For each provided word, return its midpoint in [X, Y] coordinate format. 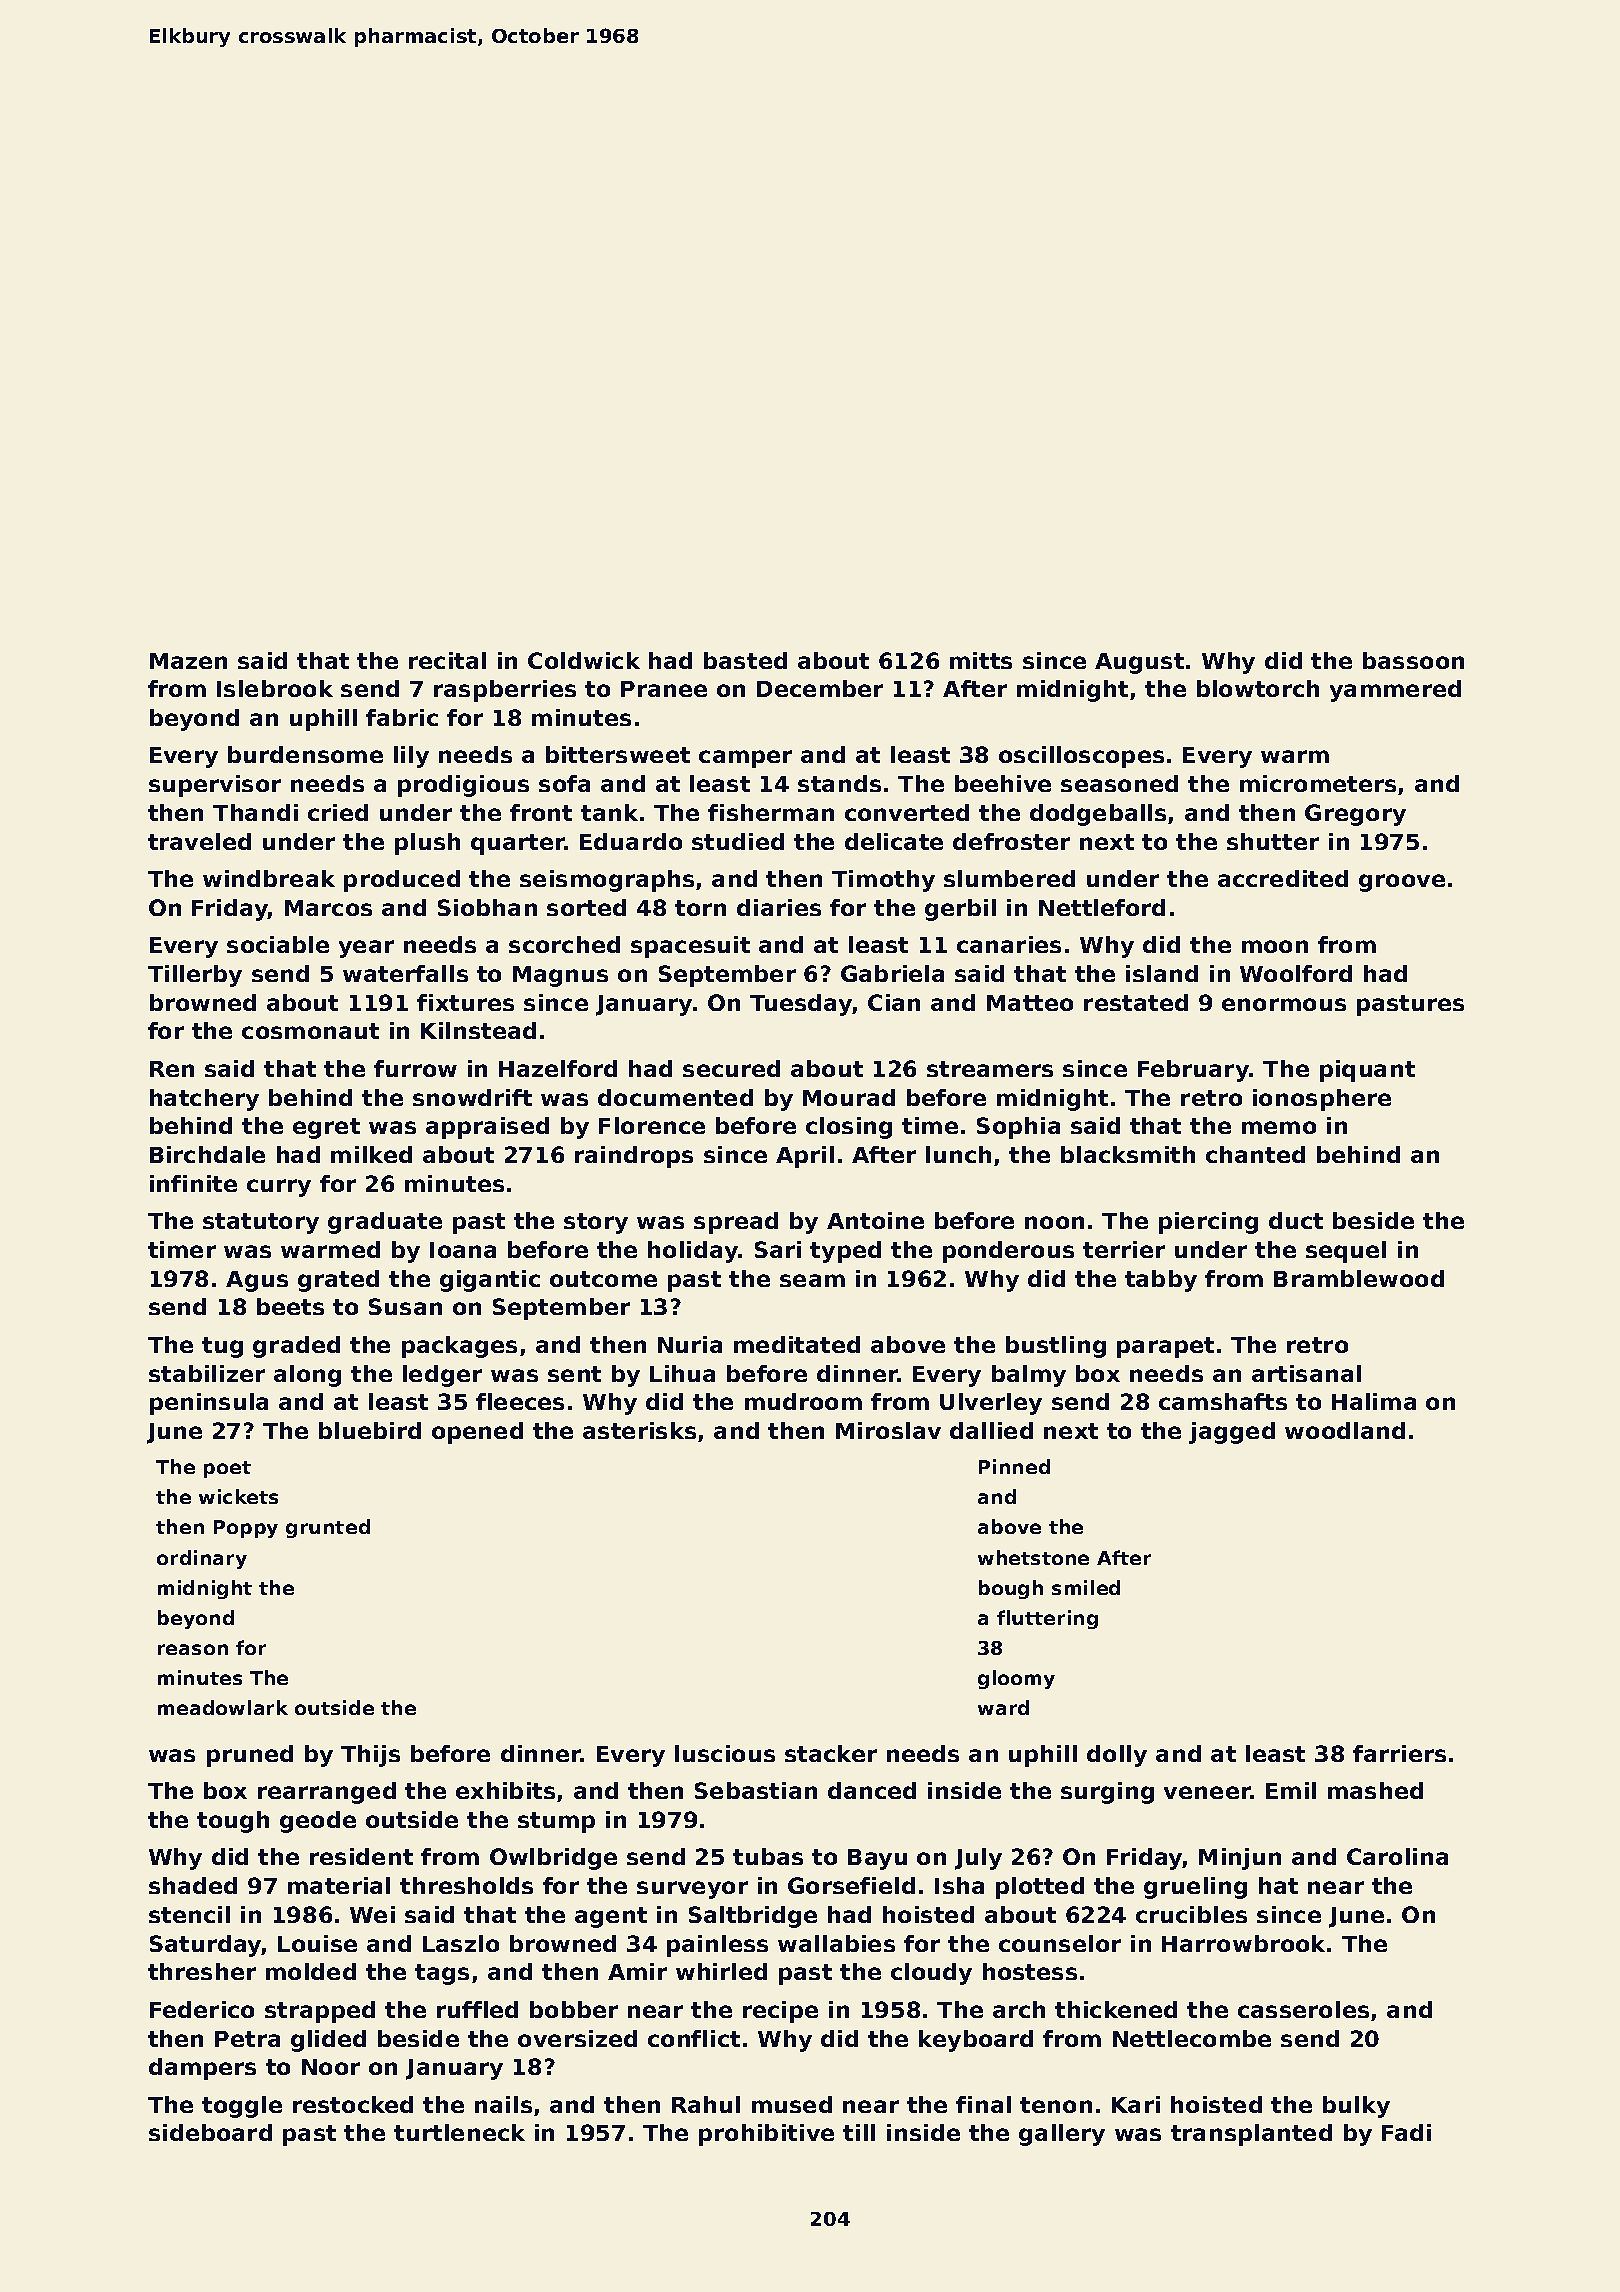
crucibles [1191, 1914]
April [805, 1157]
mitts [981, 660]
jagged [1232, 1433]
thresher [202, 1971]
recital [447, 660]
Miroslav [888, 1430]
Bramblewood [1359, 1278]
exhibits [505, 1790]
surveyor [692, 1890]
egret [326, 1128]
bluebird [370, 1430]
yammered [1395, 691]
